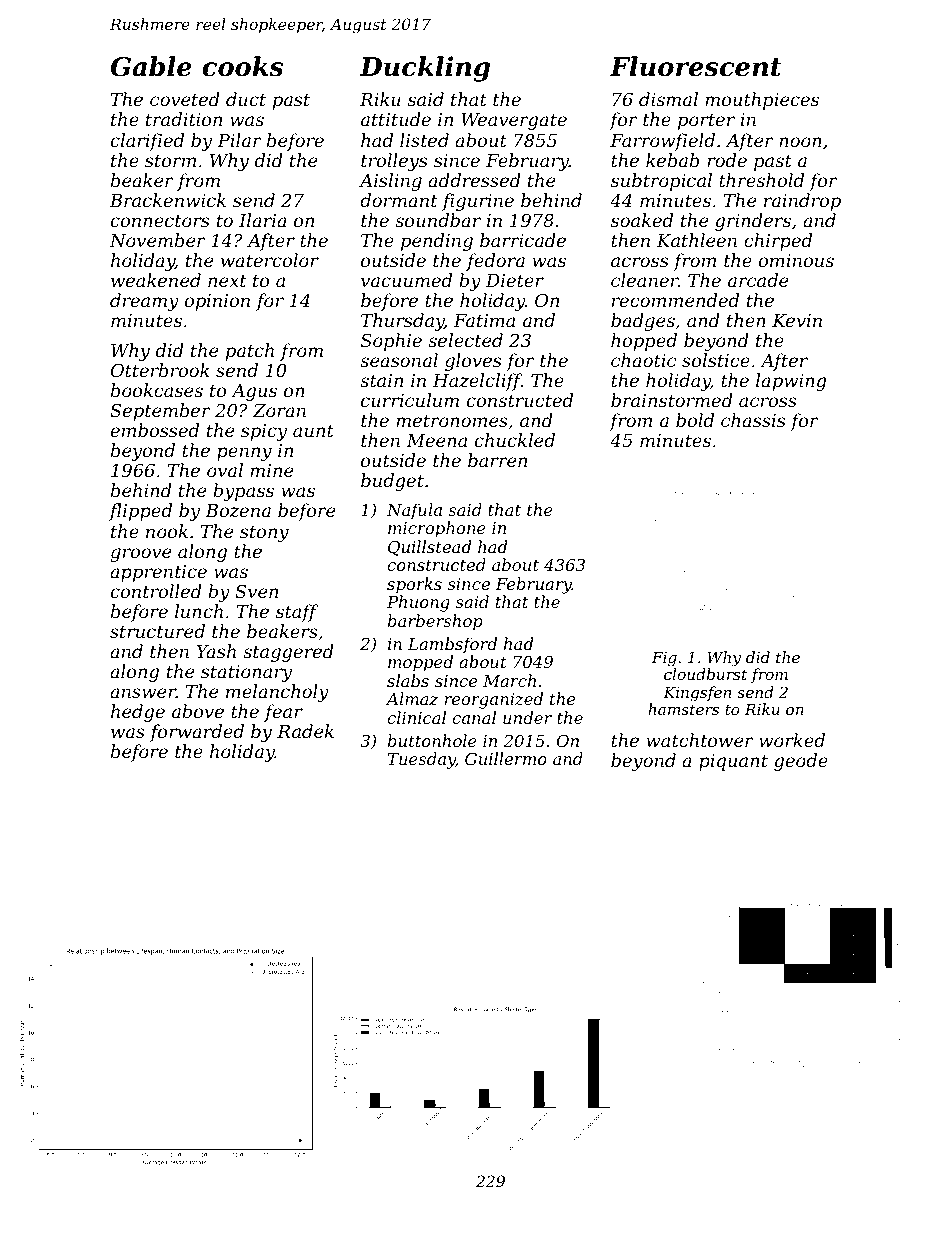  I want to click on flipped, so click(140, 512).
